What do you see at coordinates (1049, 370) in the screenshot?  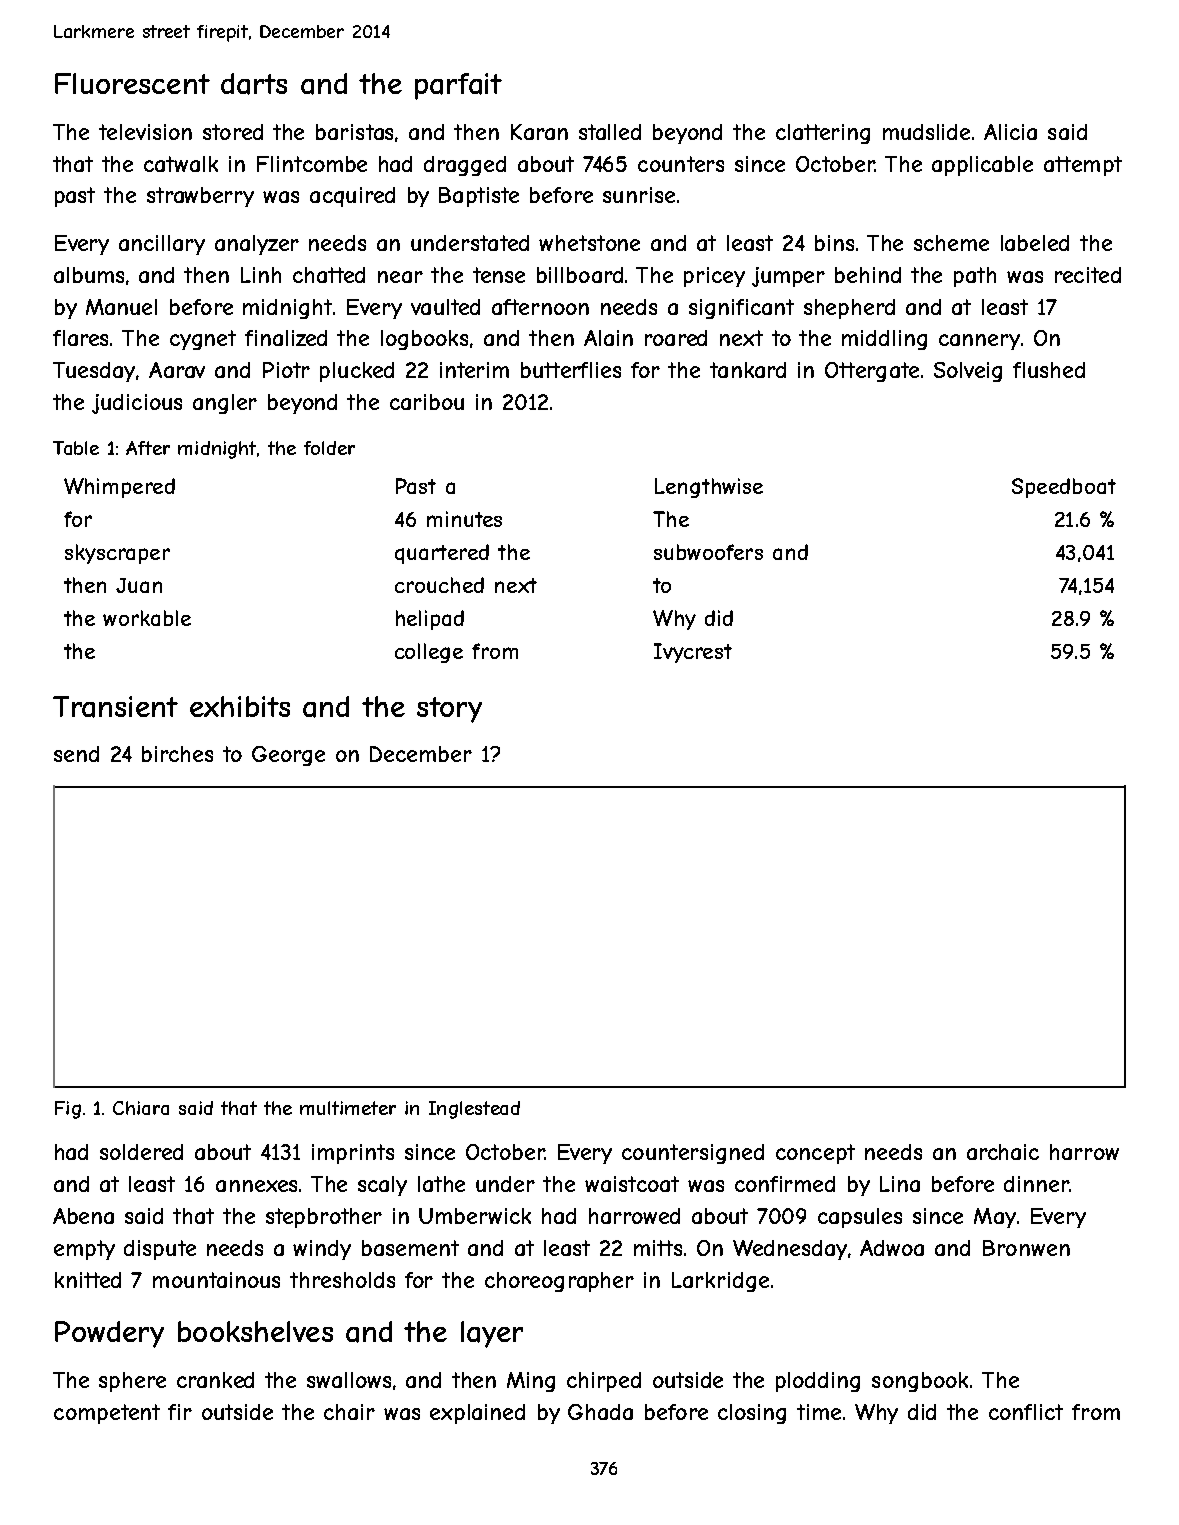 I see `flushed` at bounding box center [1049, 370].
